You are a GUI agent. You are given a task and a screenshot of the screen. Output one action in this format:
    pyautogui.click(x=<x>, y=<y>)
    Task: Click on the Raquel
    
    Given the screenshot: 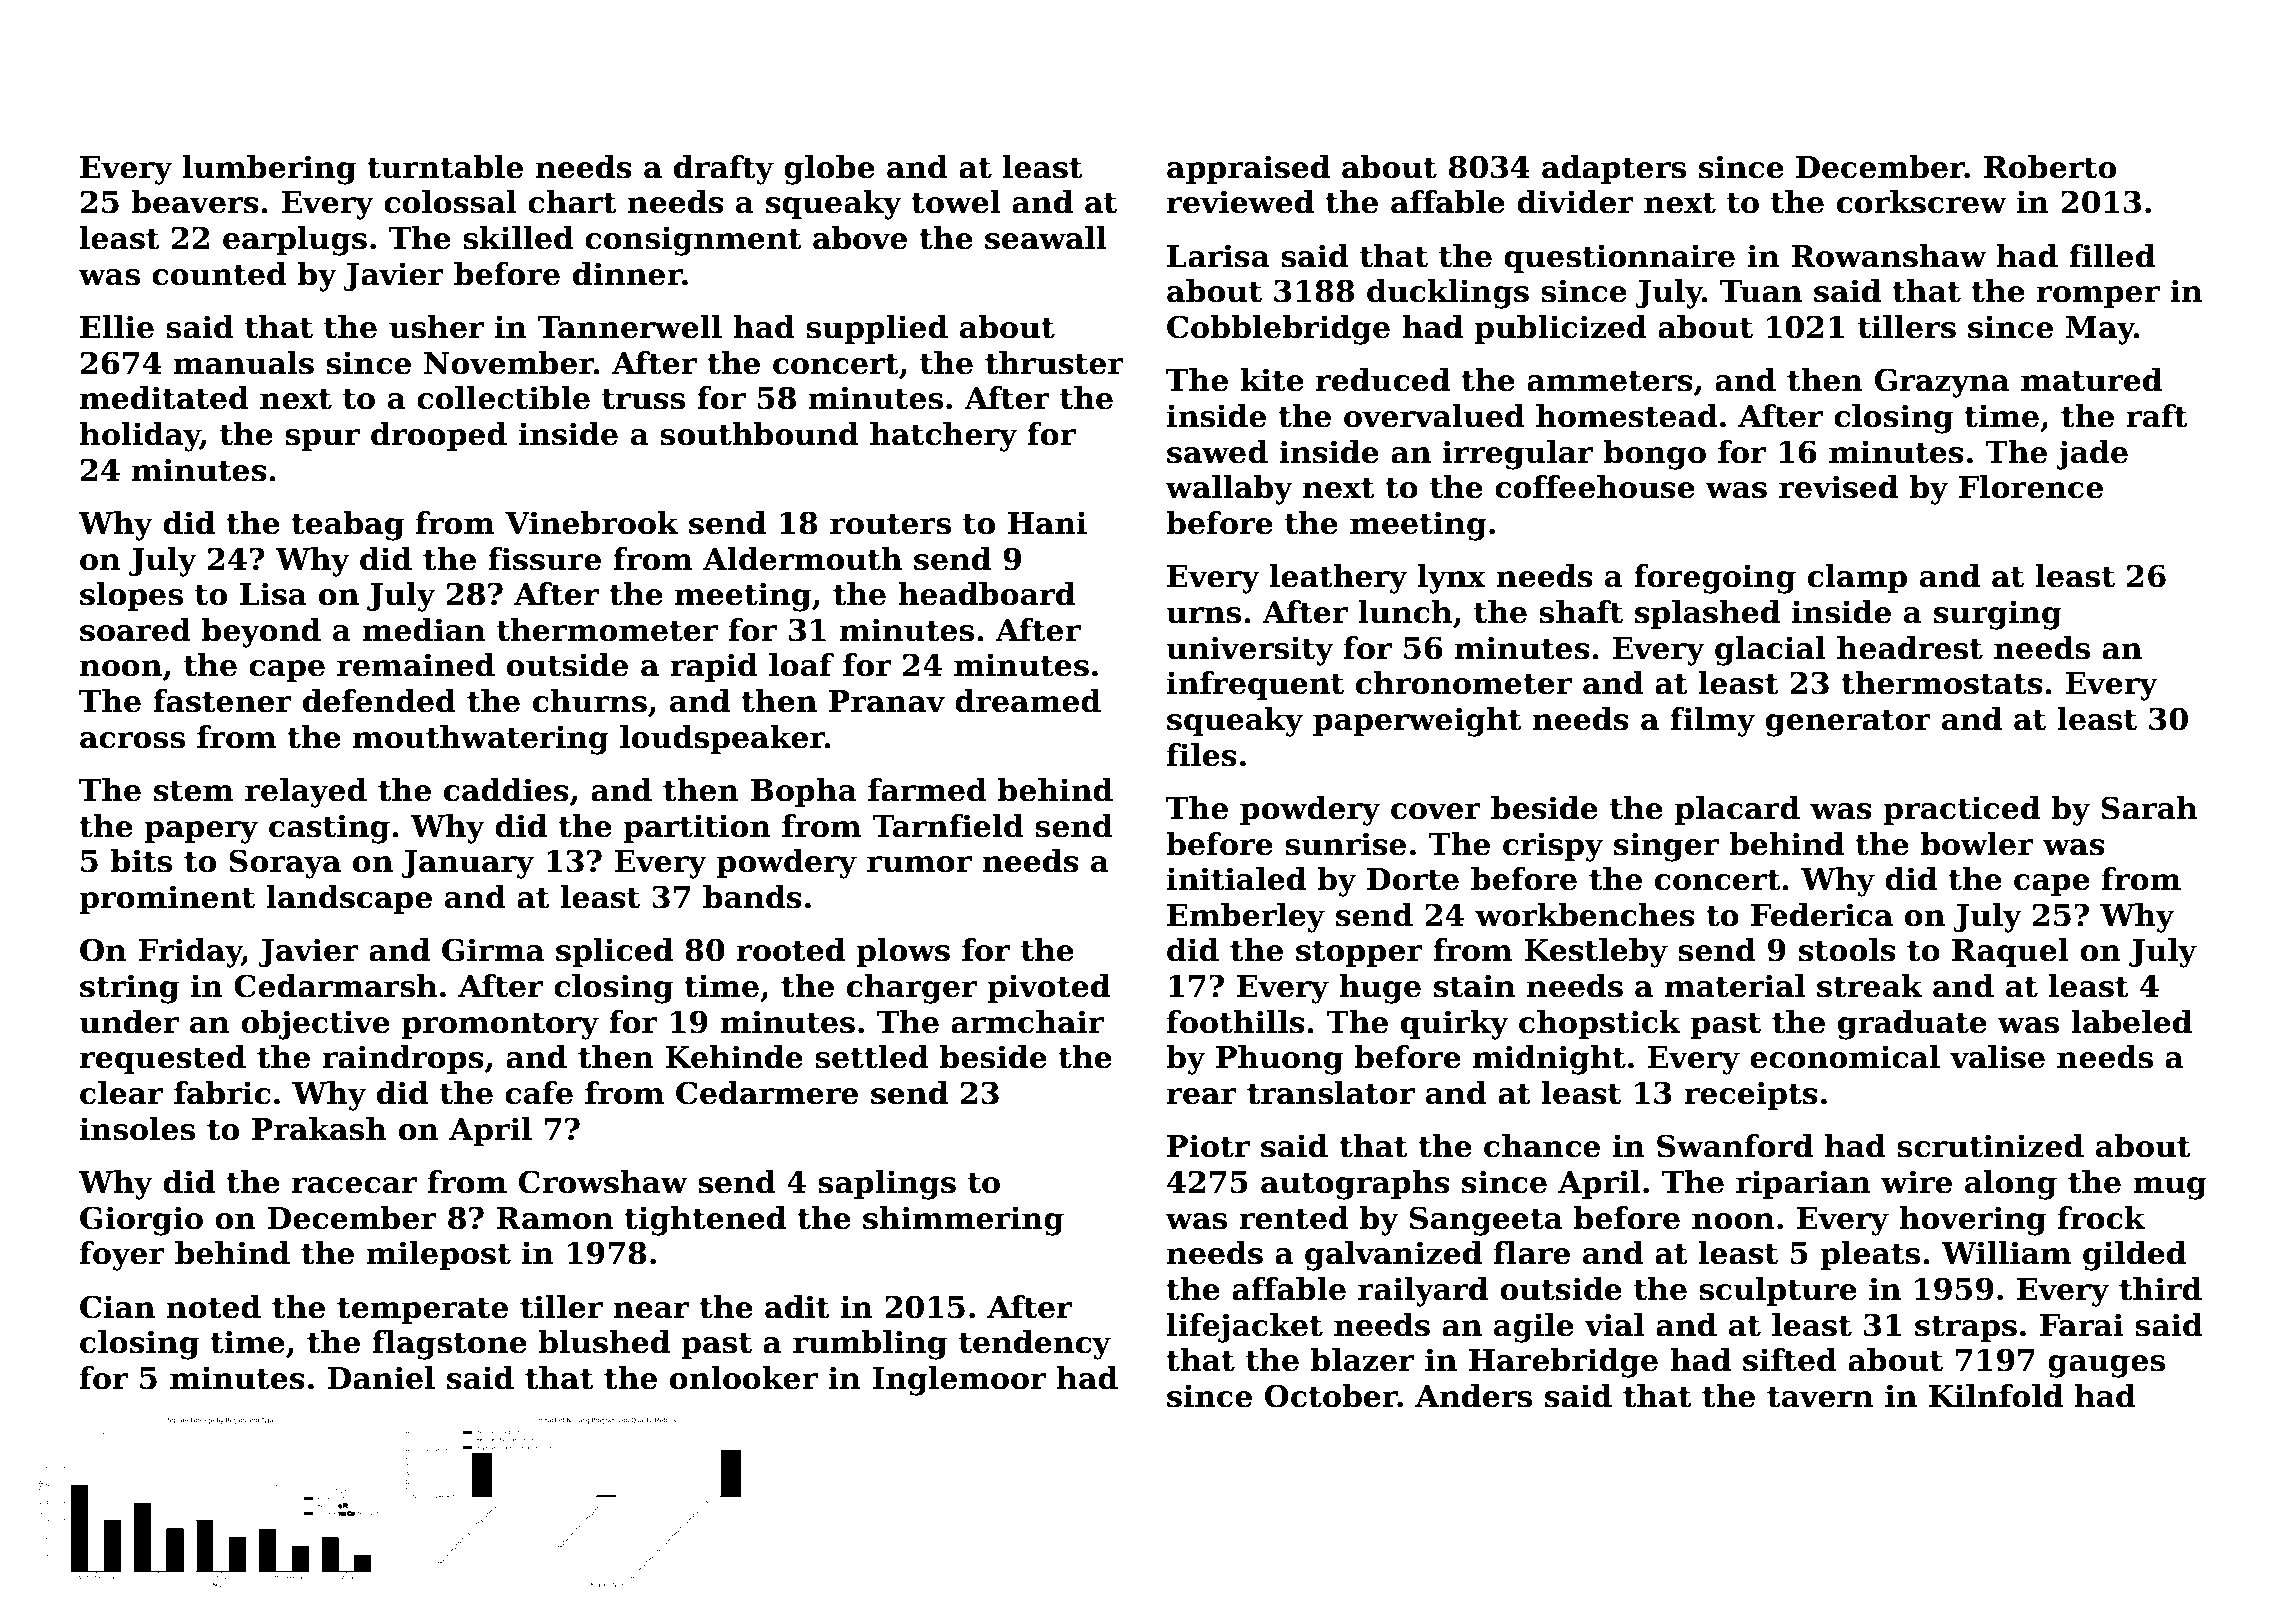 What is the action you would take?
    pyautogui.click(x=2010, y=952)
